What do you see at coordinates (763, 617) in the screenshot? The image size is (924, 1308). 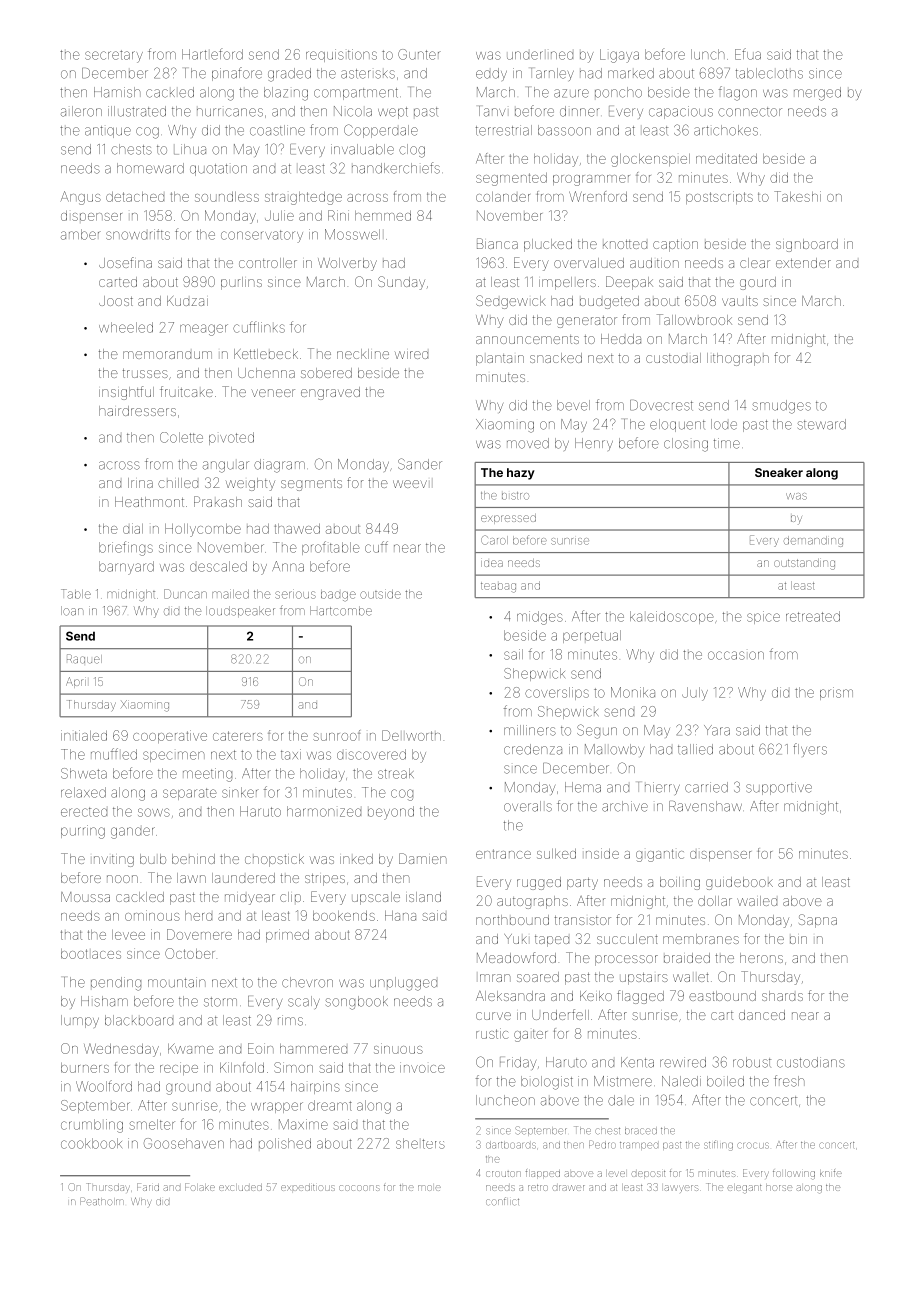 I see `spice` at bounding box center [763, 617].
